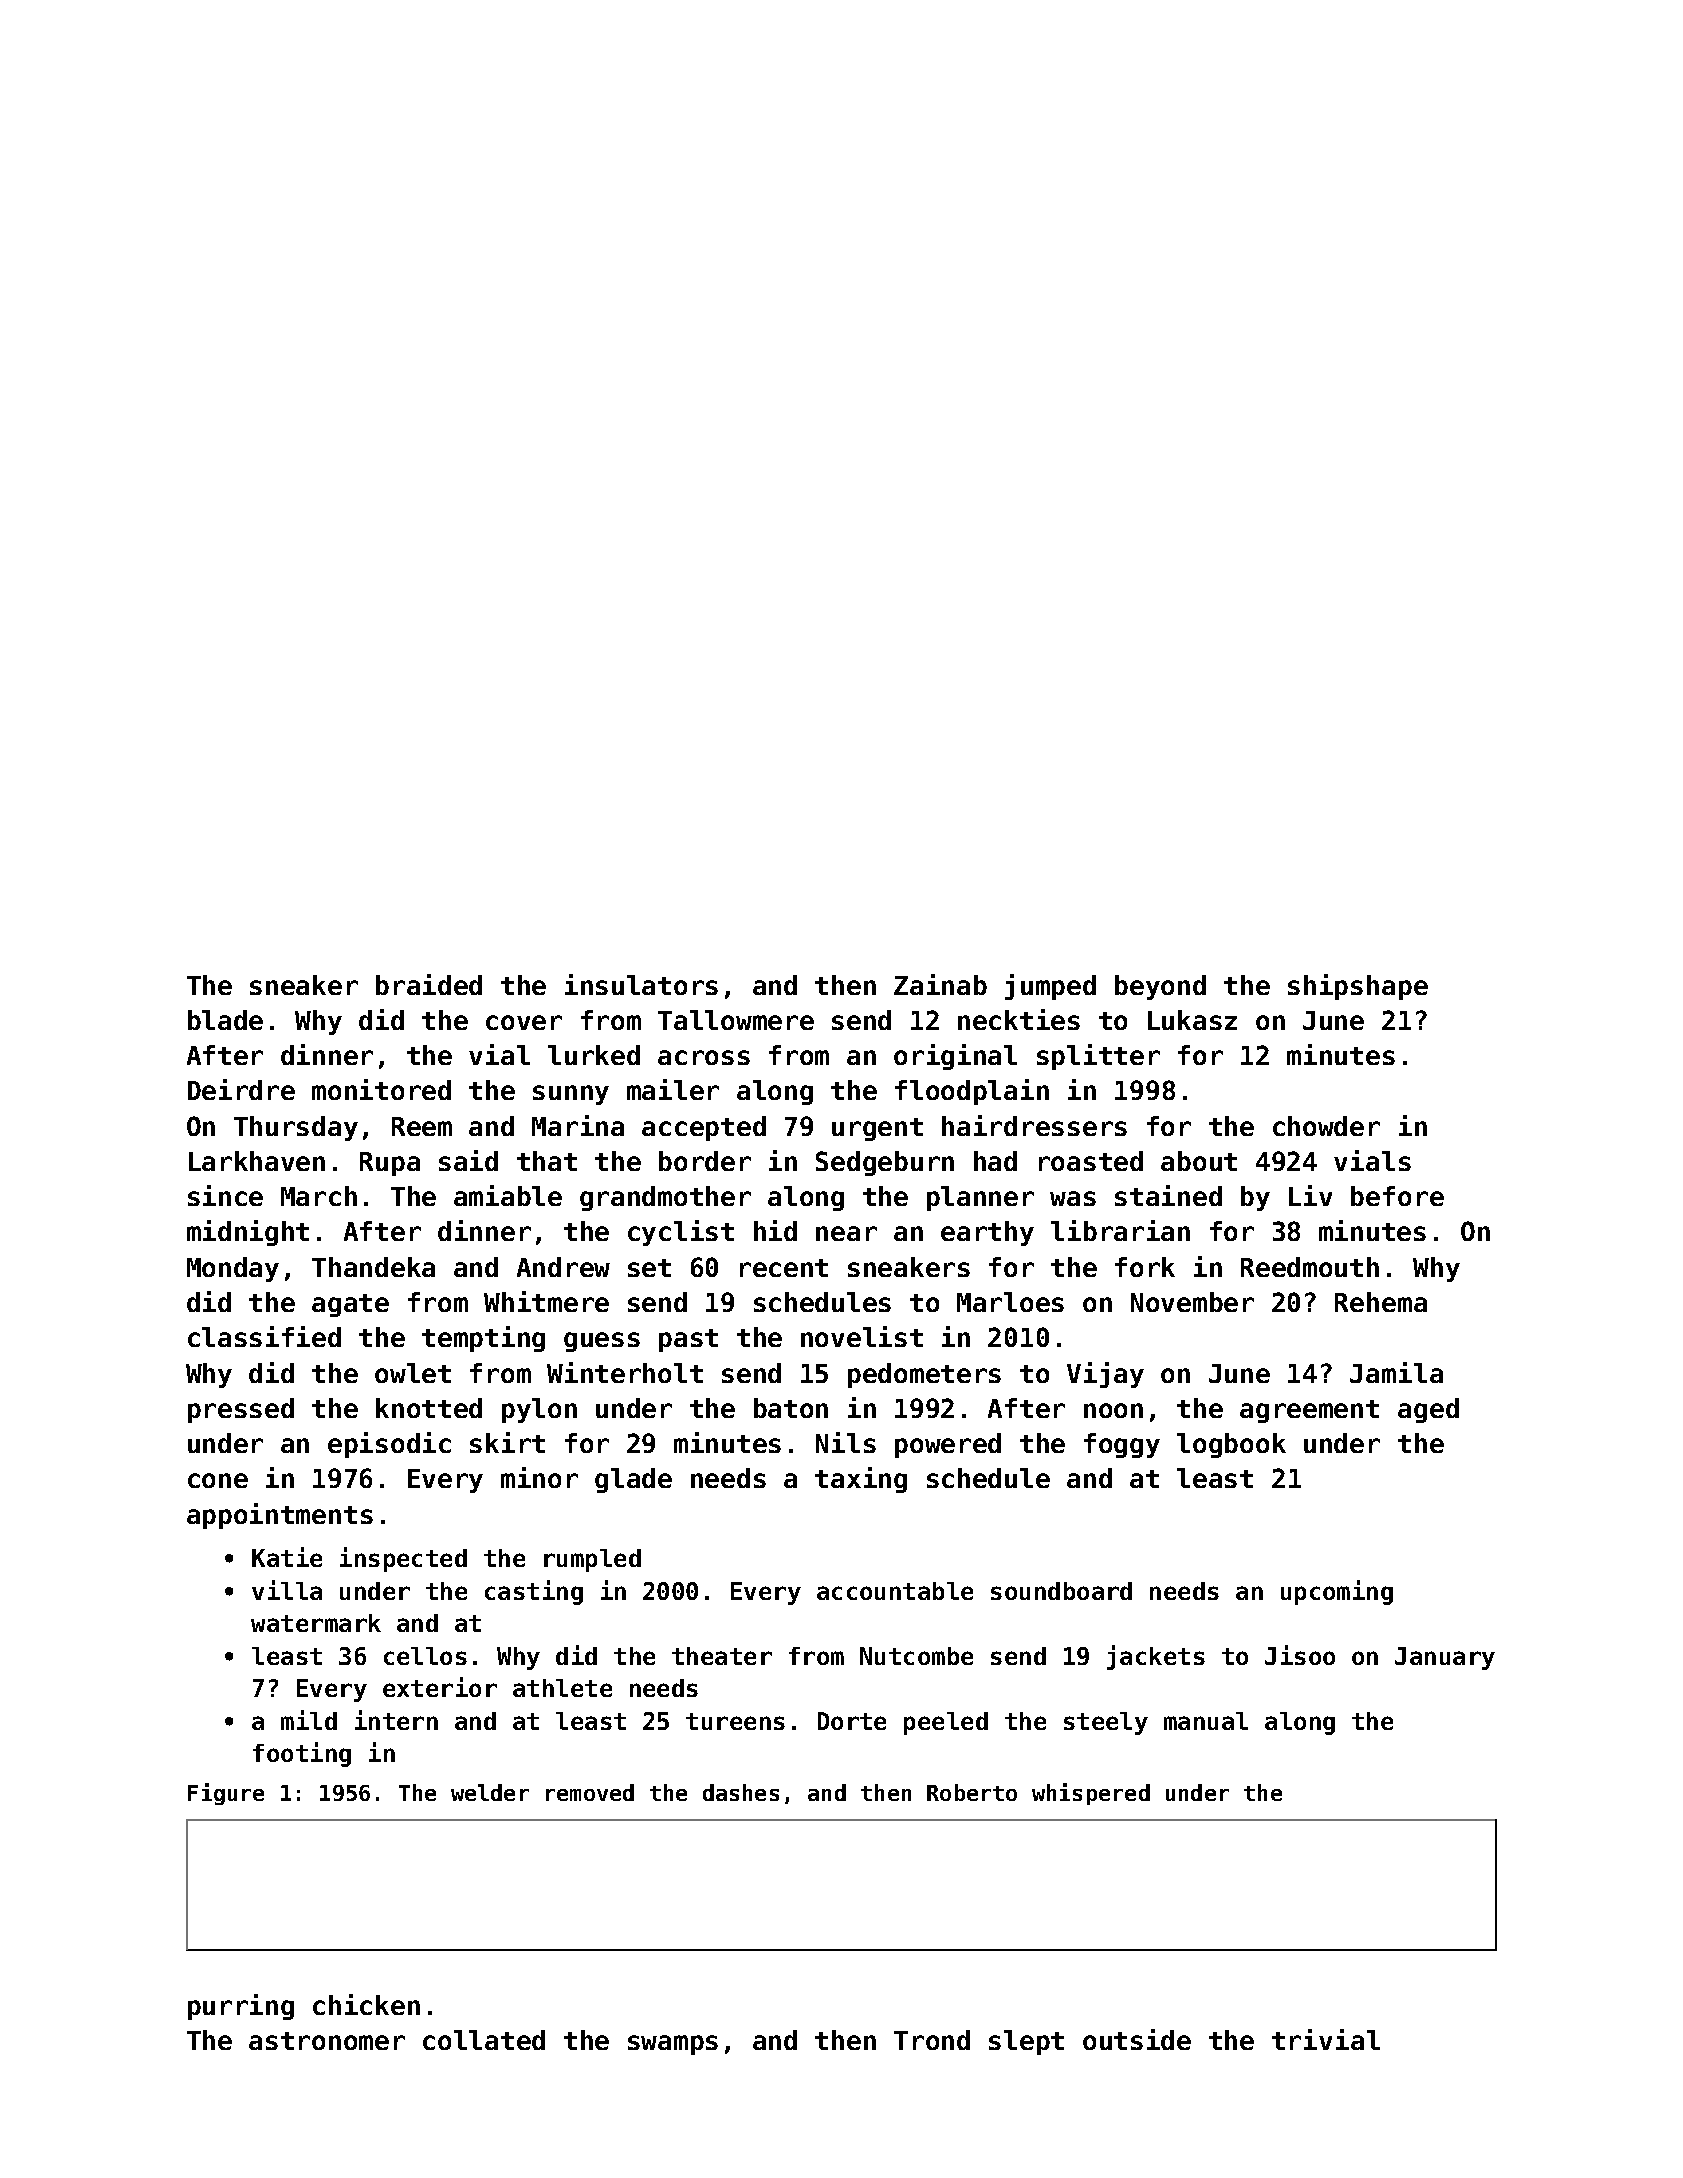  Describe the element at coordinates (1206, 1721) in the image. I see `manual` at that location.
